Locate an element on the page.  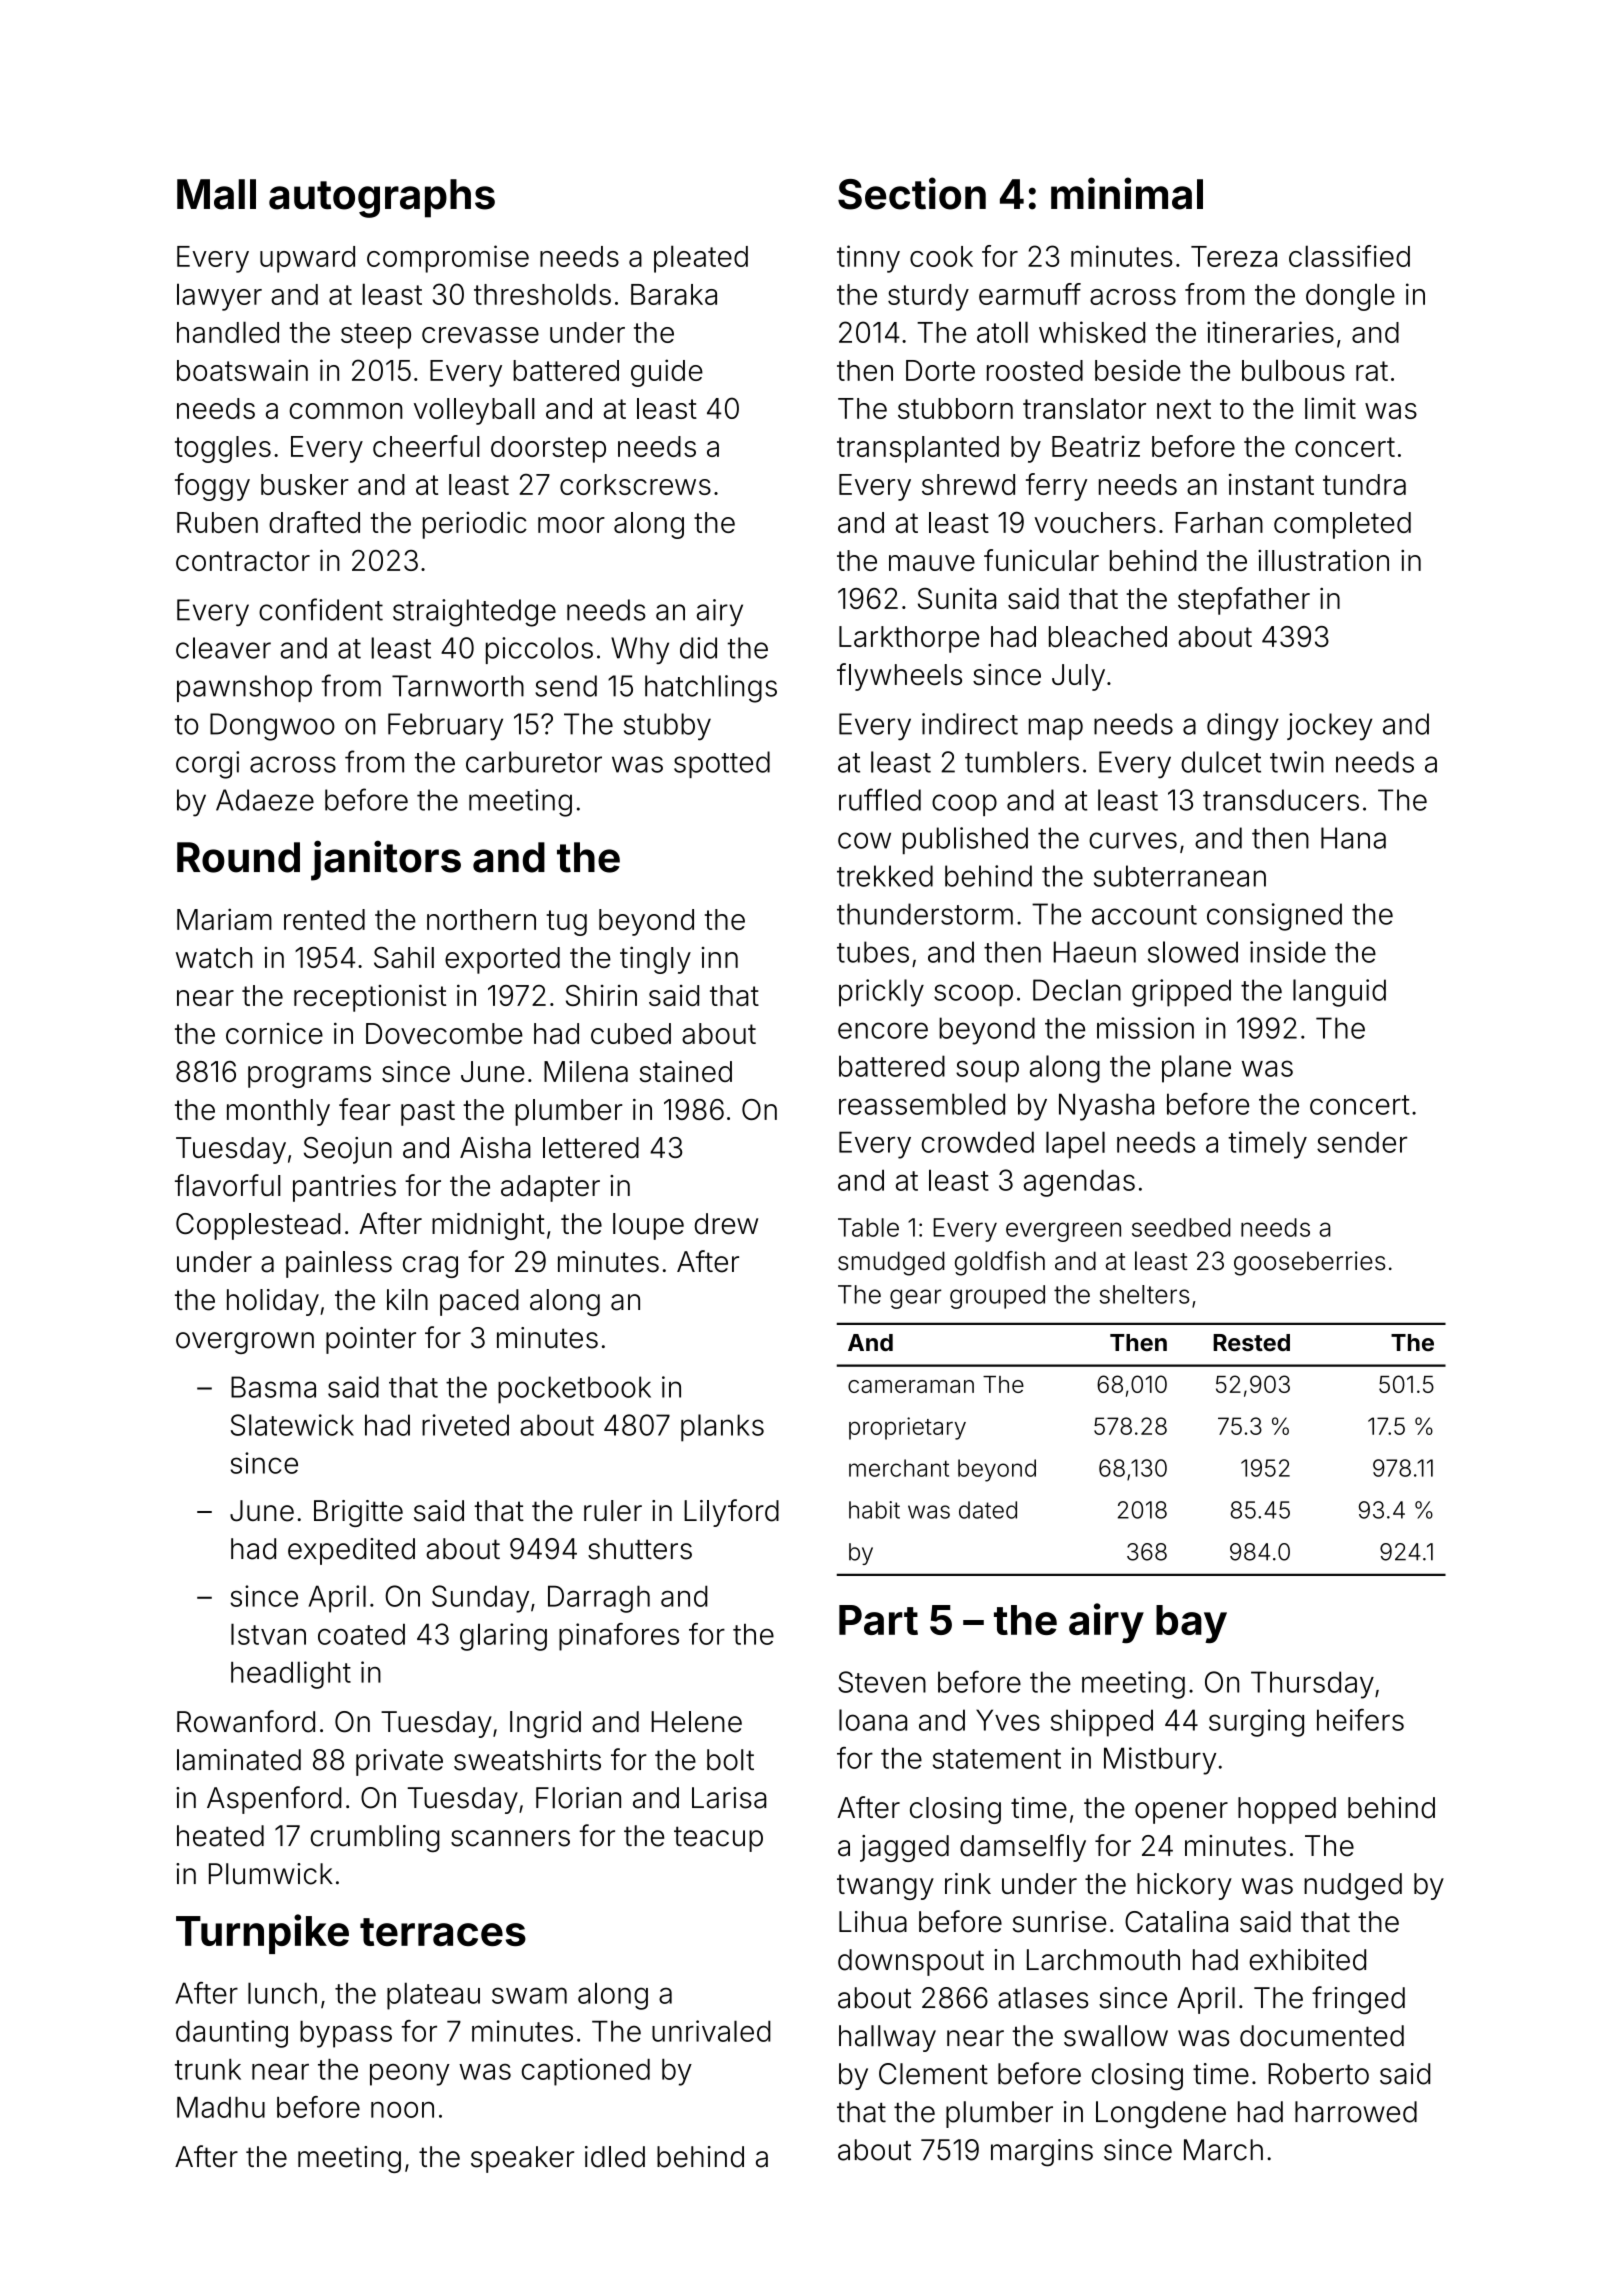
languid is located at coordinates (1339, 993).
